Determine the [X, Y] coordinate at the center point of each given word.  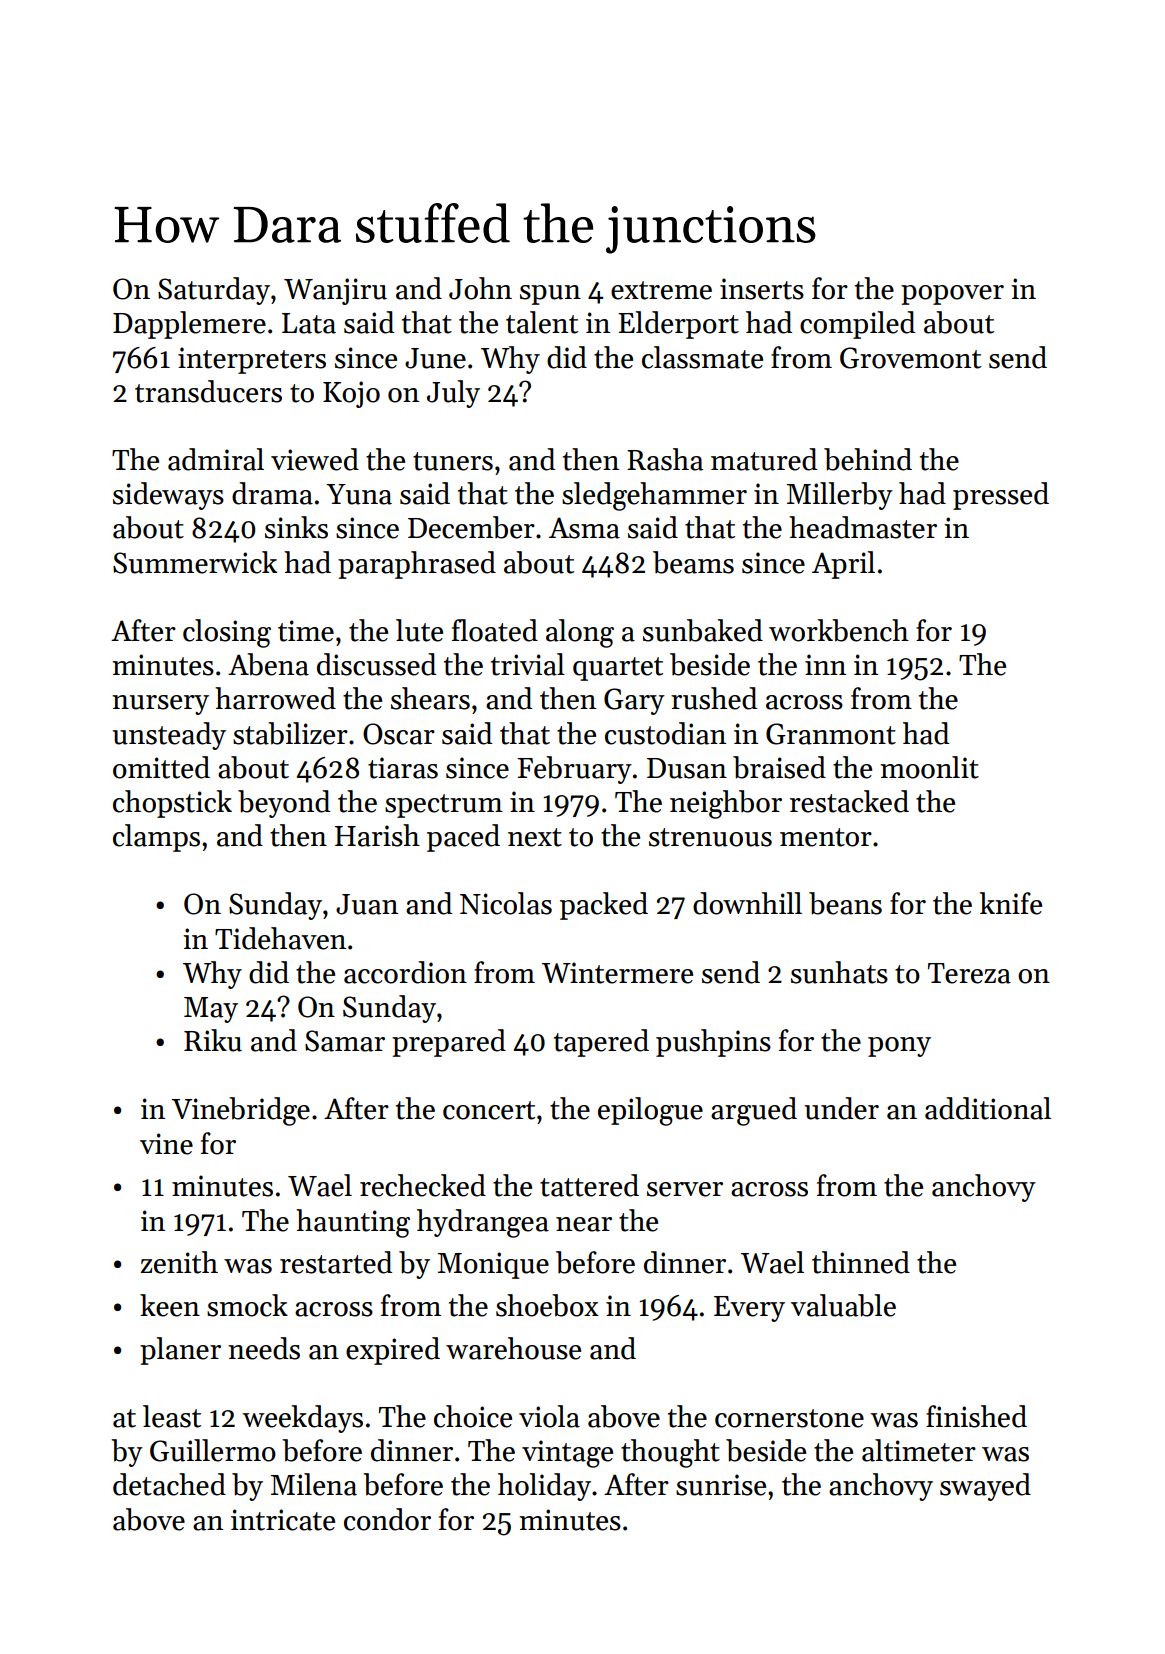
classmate [702, 357]
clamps [156, 838]
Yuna [359, 494]
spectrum [444, 806]
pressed [1001, 496]
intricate [283, 1520]
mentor [826, 837]
